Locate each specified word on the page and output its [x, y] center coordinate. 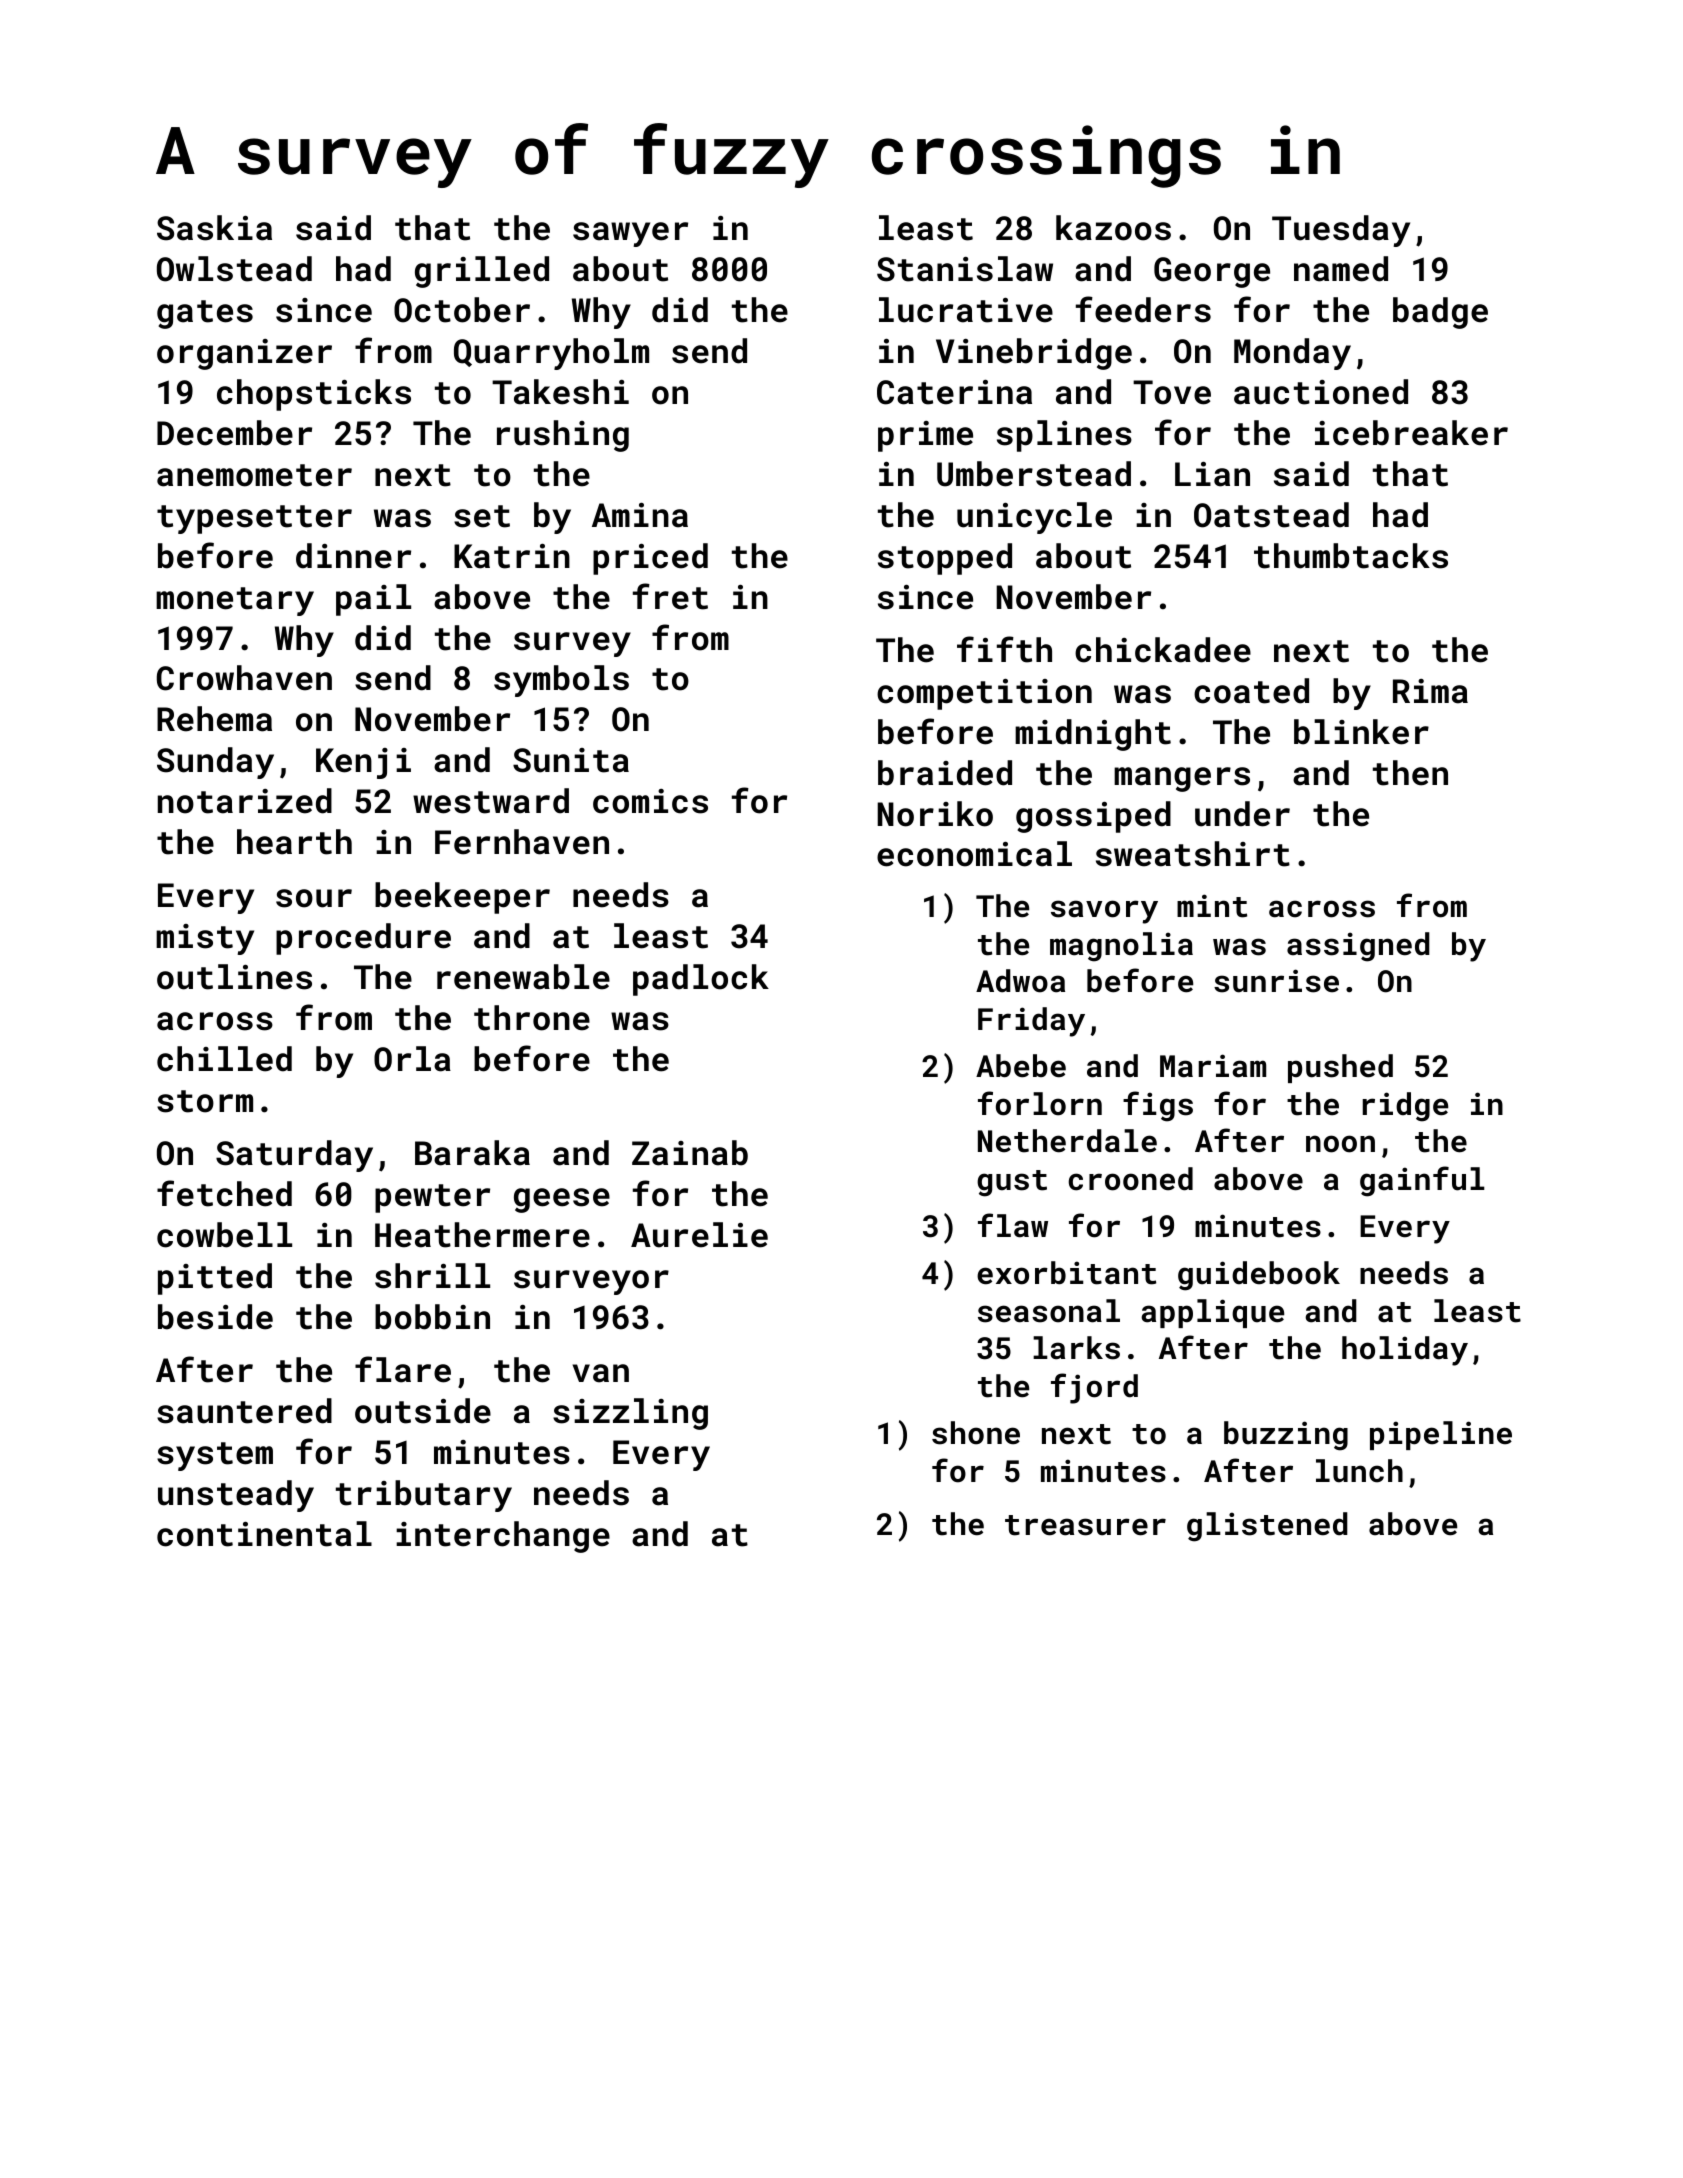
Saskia [214, 228]
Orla [412, 1059]
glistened [1267, 1527]
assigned [1358, 947]
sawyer [630, 234]
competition [984, 694]
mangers [1182, 779]
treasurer [1085, 1525]
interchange [503, 1537]
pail [373, 600]
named [1341, 269]
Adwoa [1020, 981]
